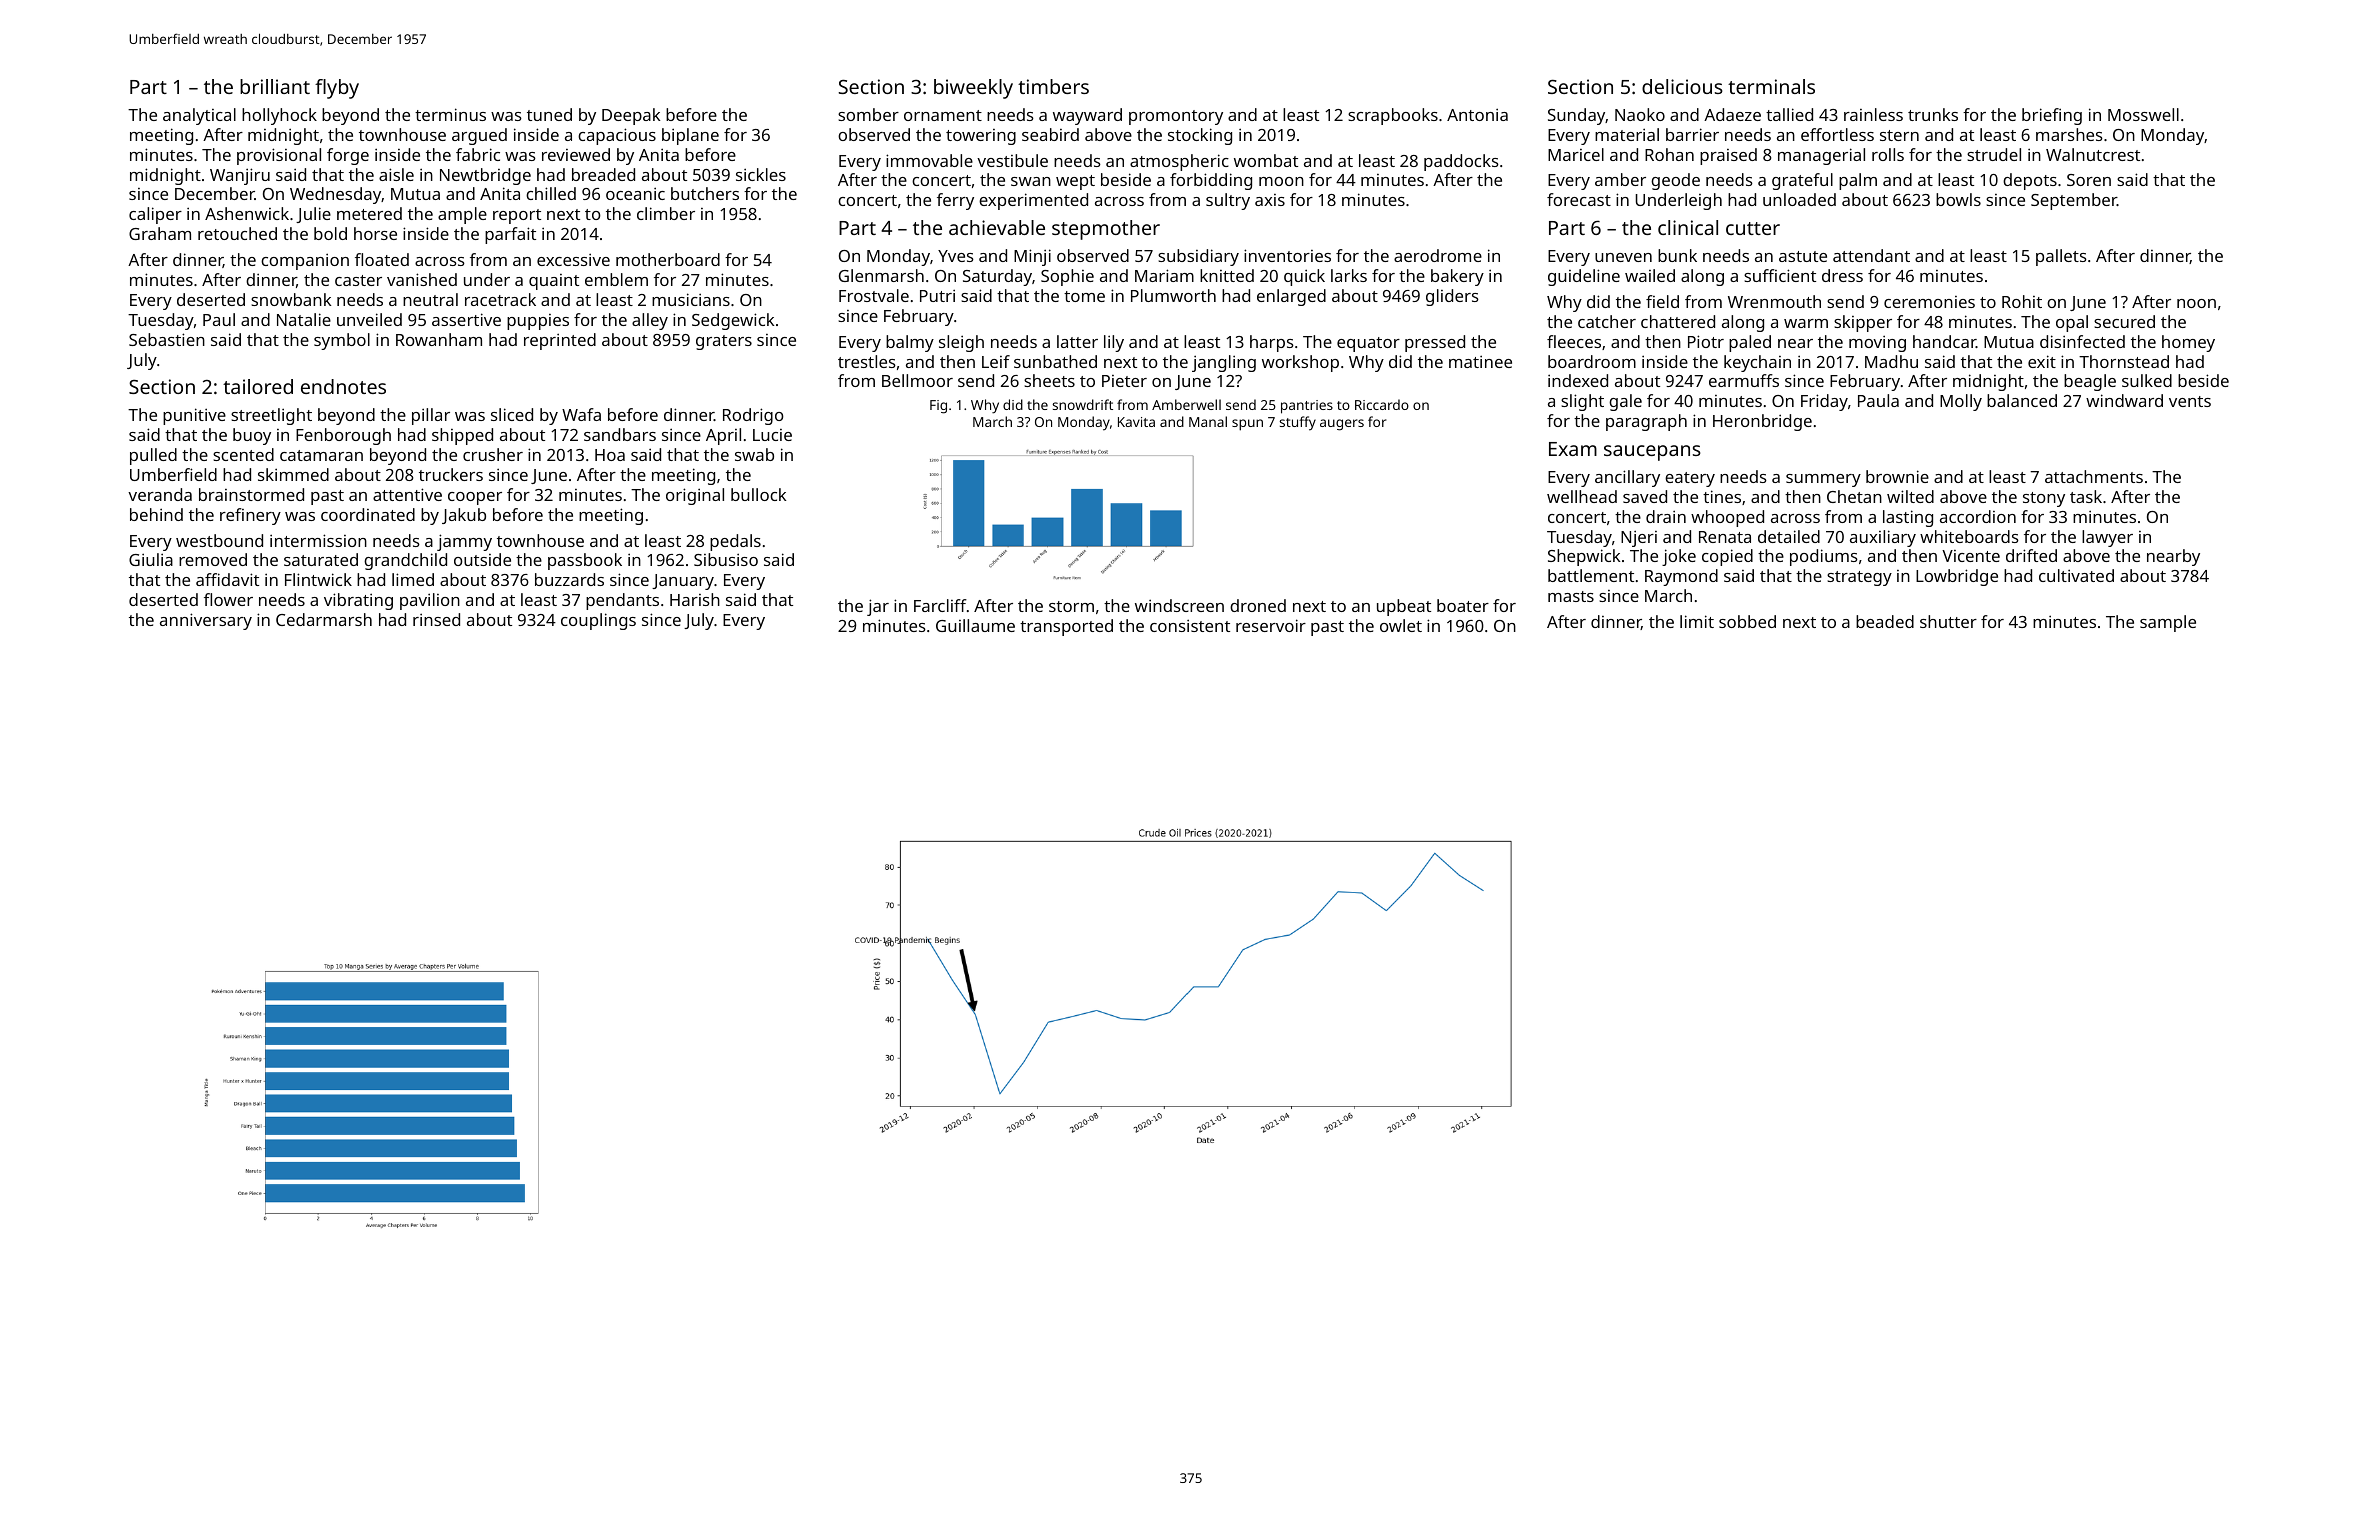 The height and width of the screenshot is (1526, 2359). What do you see at coordinates (1771, 86) in the screenshot?
I see `terminals` at bounding box center [1771, 86].
